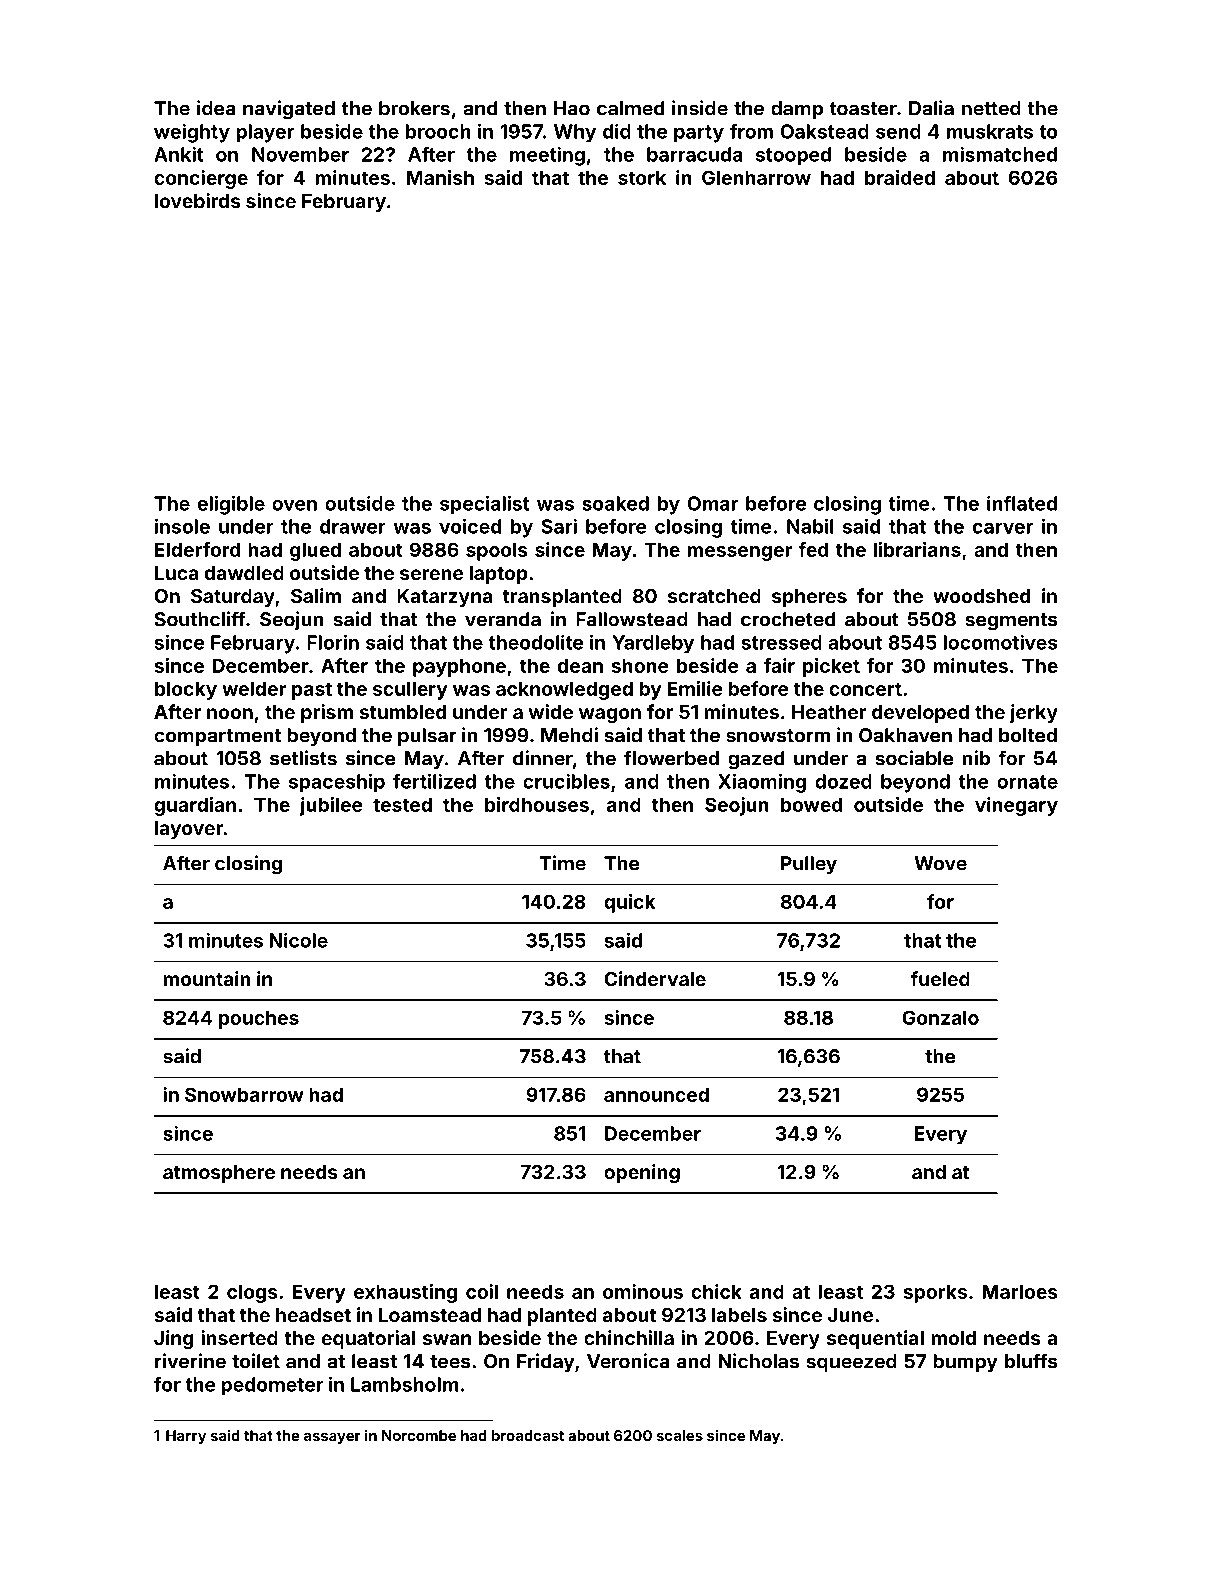 The image size is (1212, 1569). Describe the element at coordinates (179, 154) in the screenshot. I see `Ankit` at that location.
